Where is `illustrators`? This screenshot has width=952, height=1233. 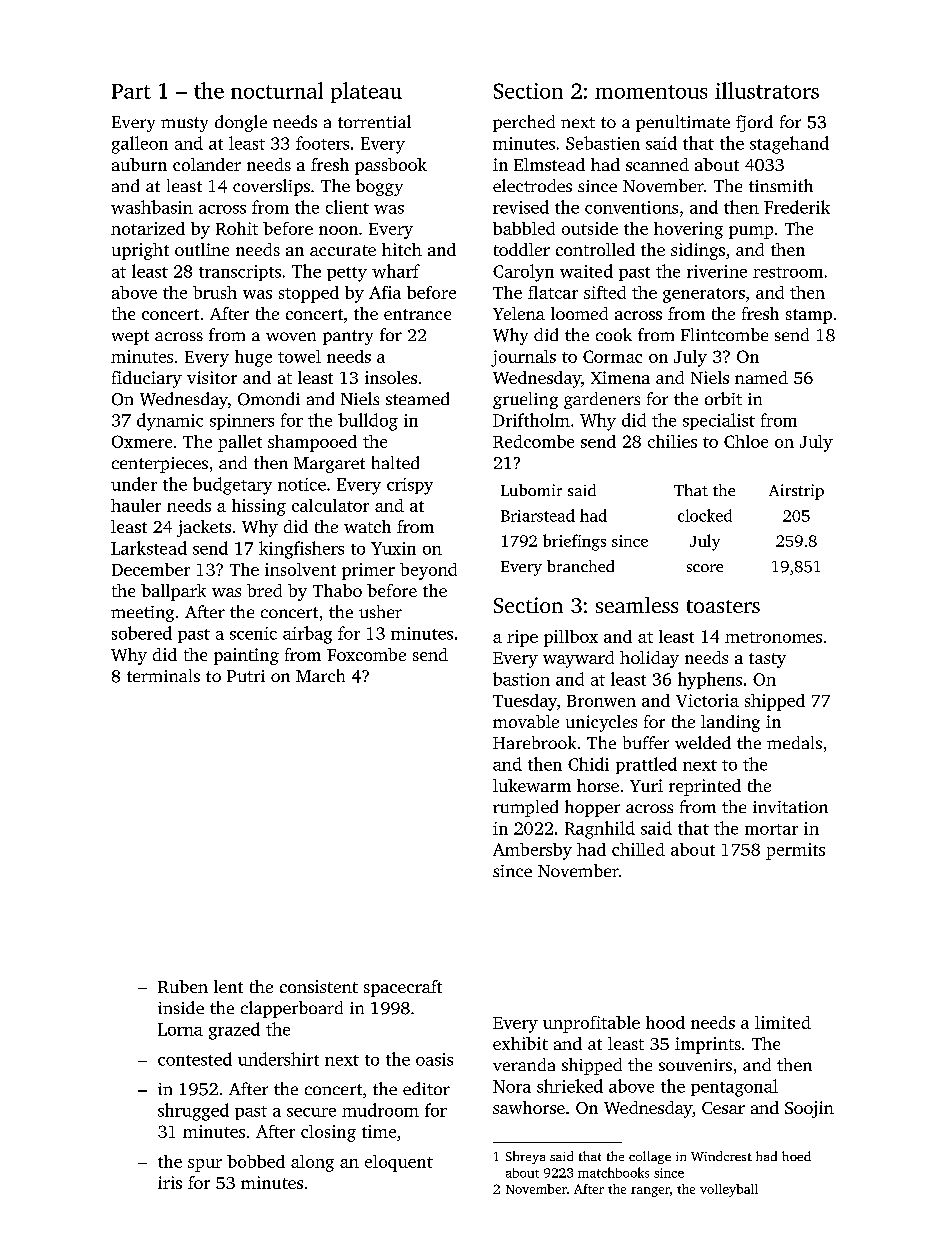
illustrators is located at coordinates (767, 90).
